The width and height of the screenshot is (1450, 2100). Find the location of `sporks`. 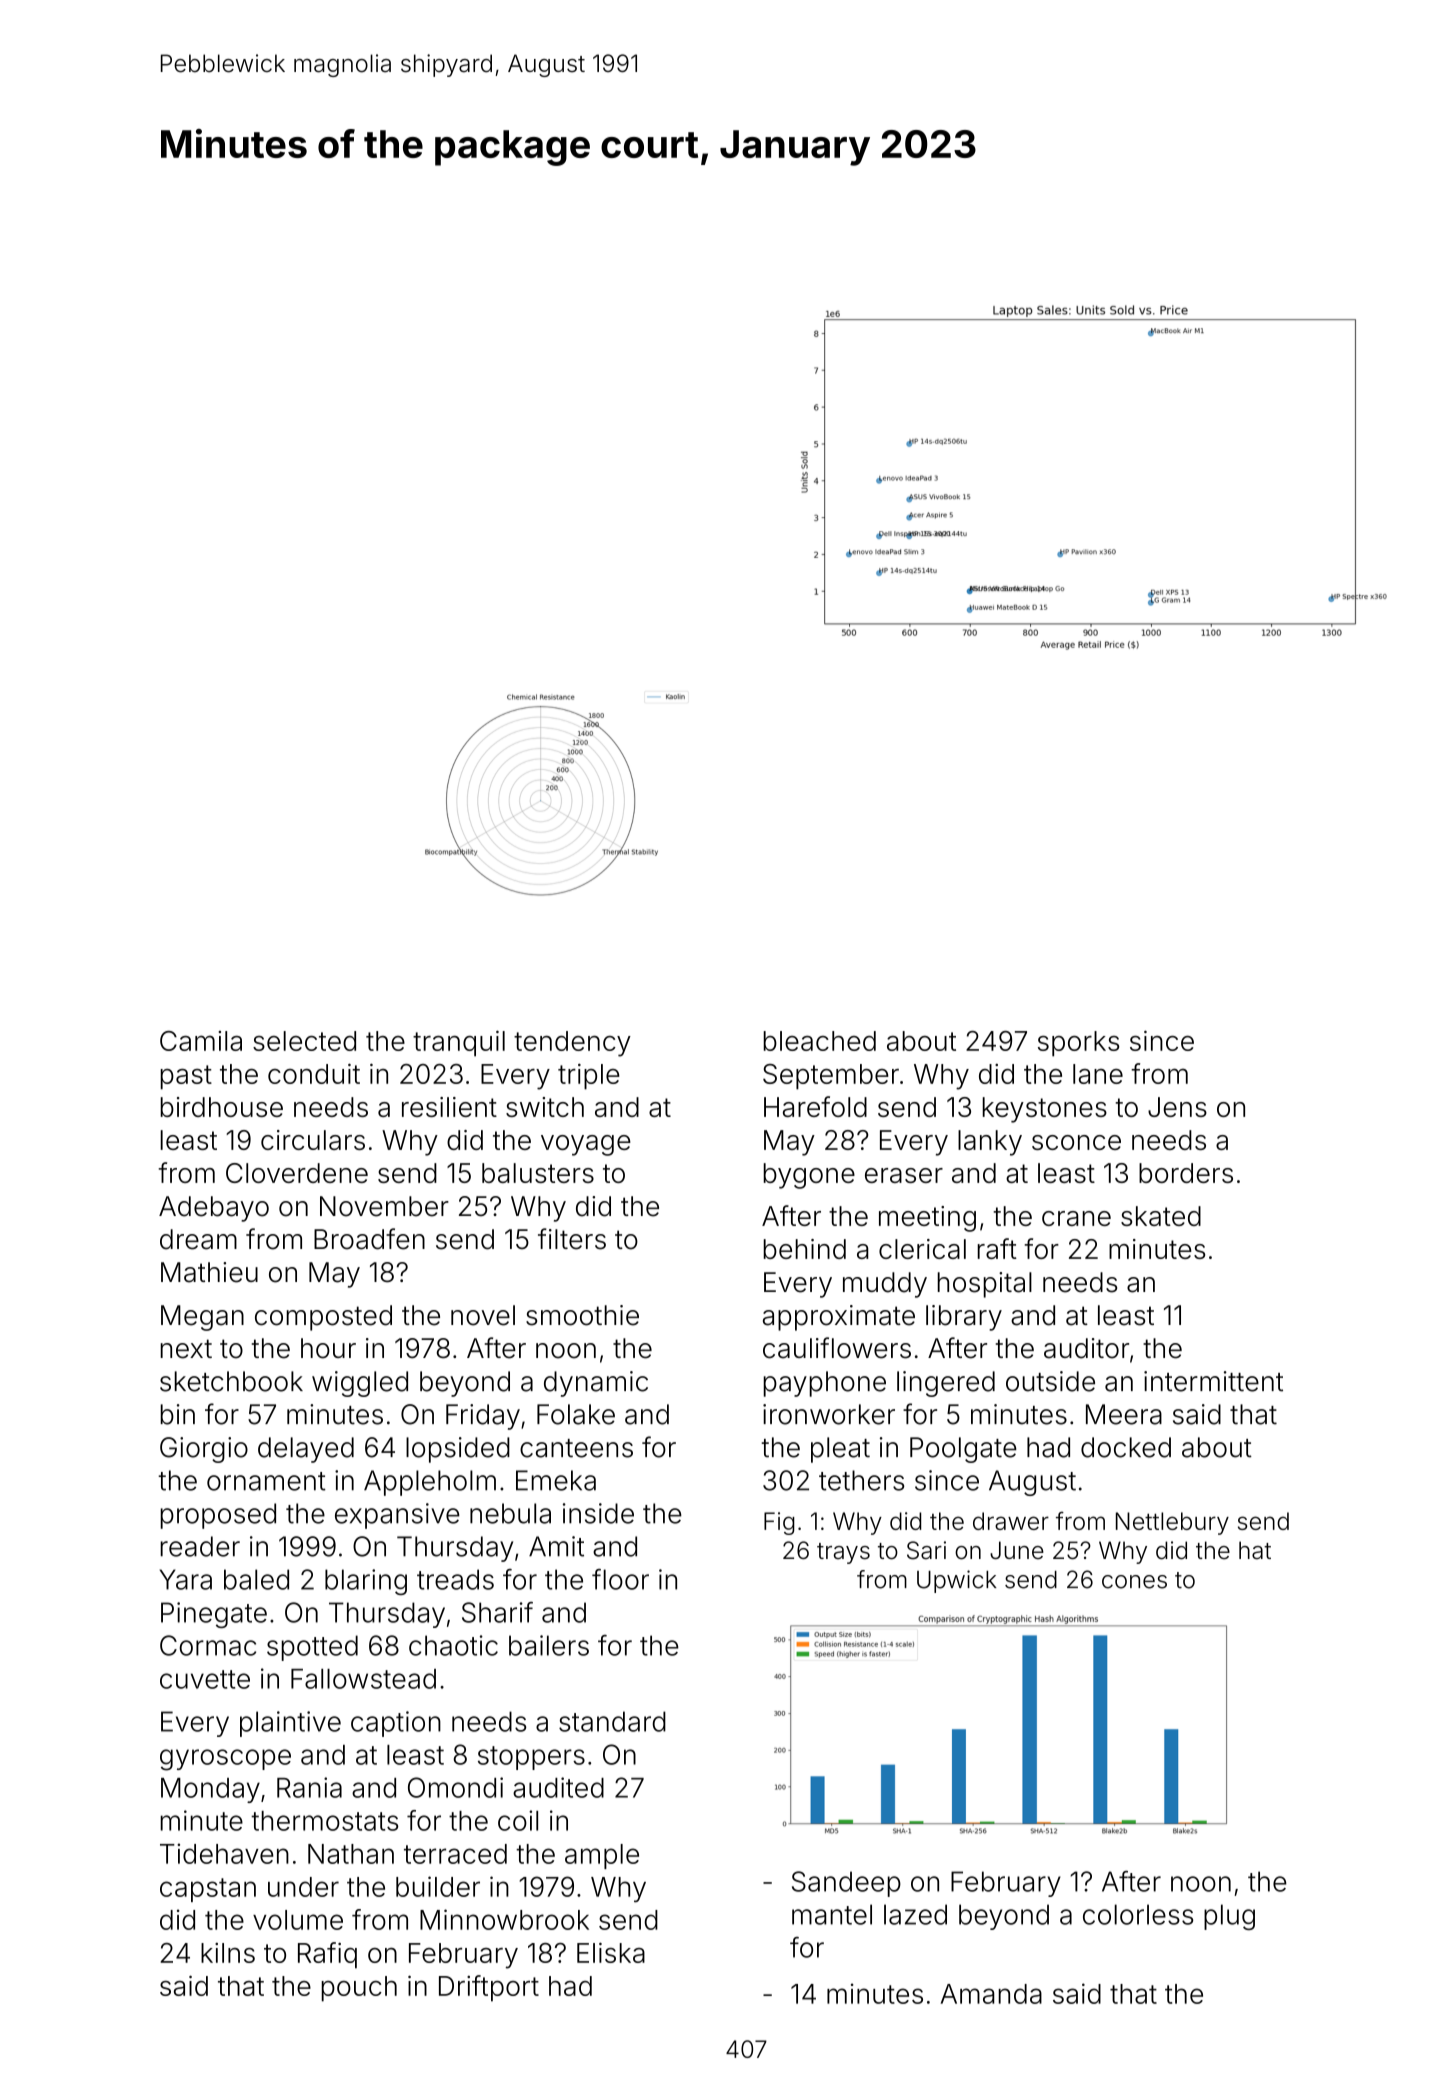

sporks is located at coordinates (1078, 1044).
